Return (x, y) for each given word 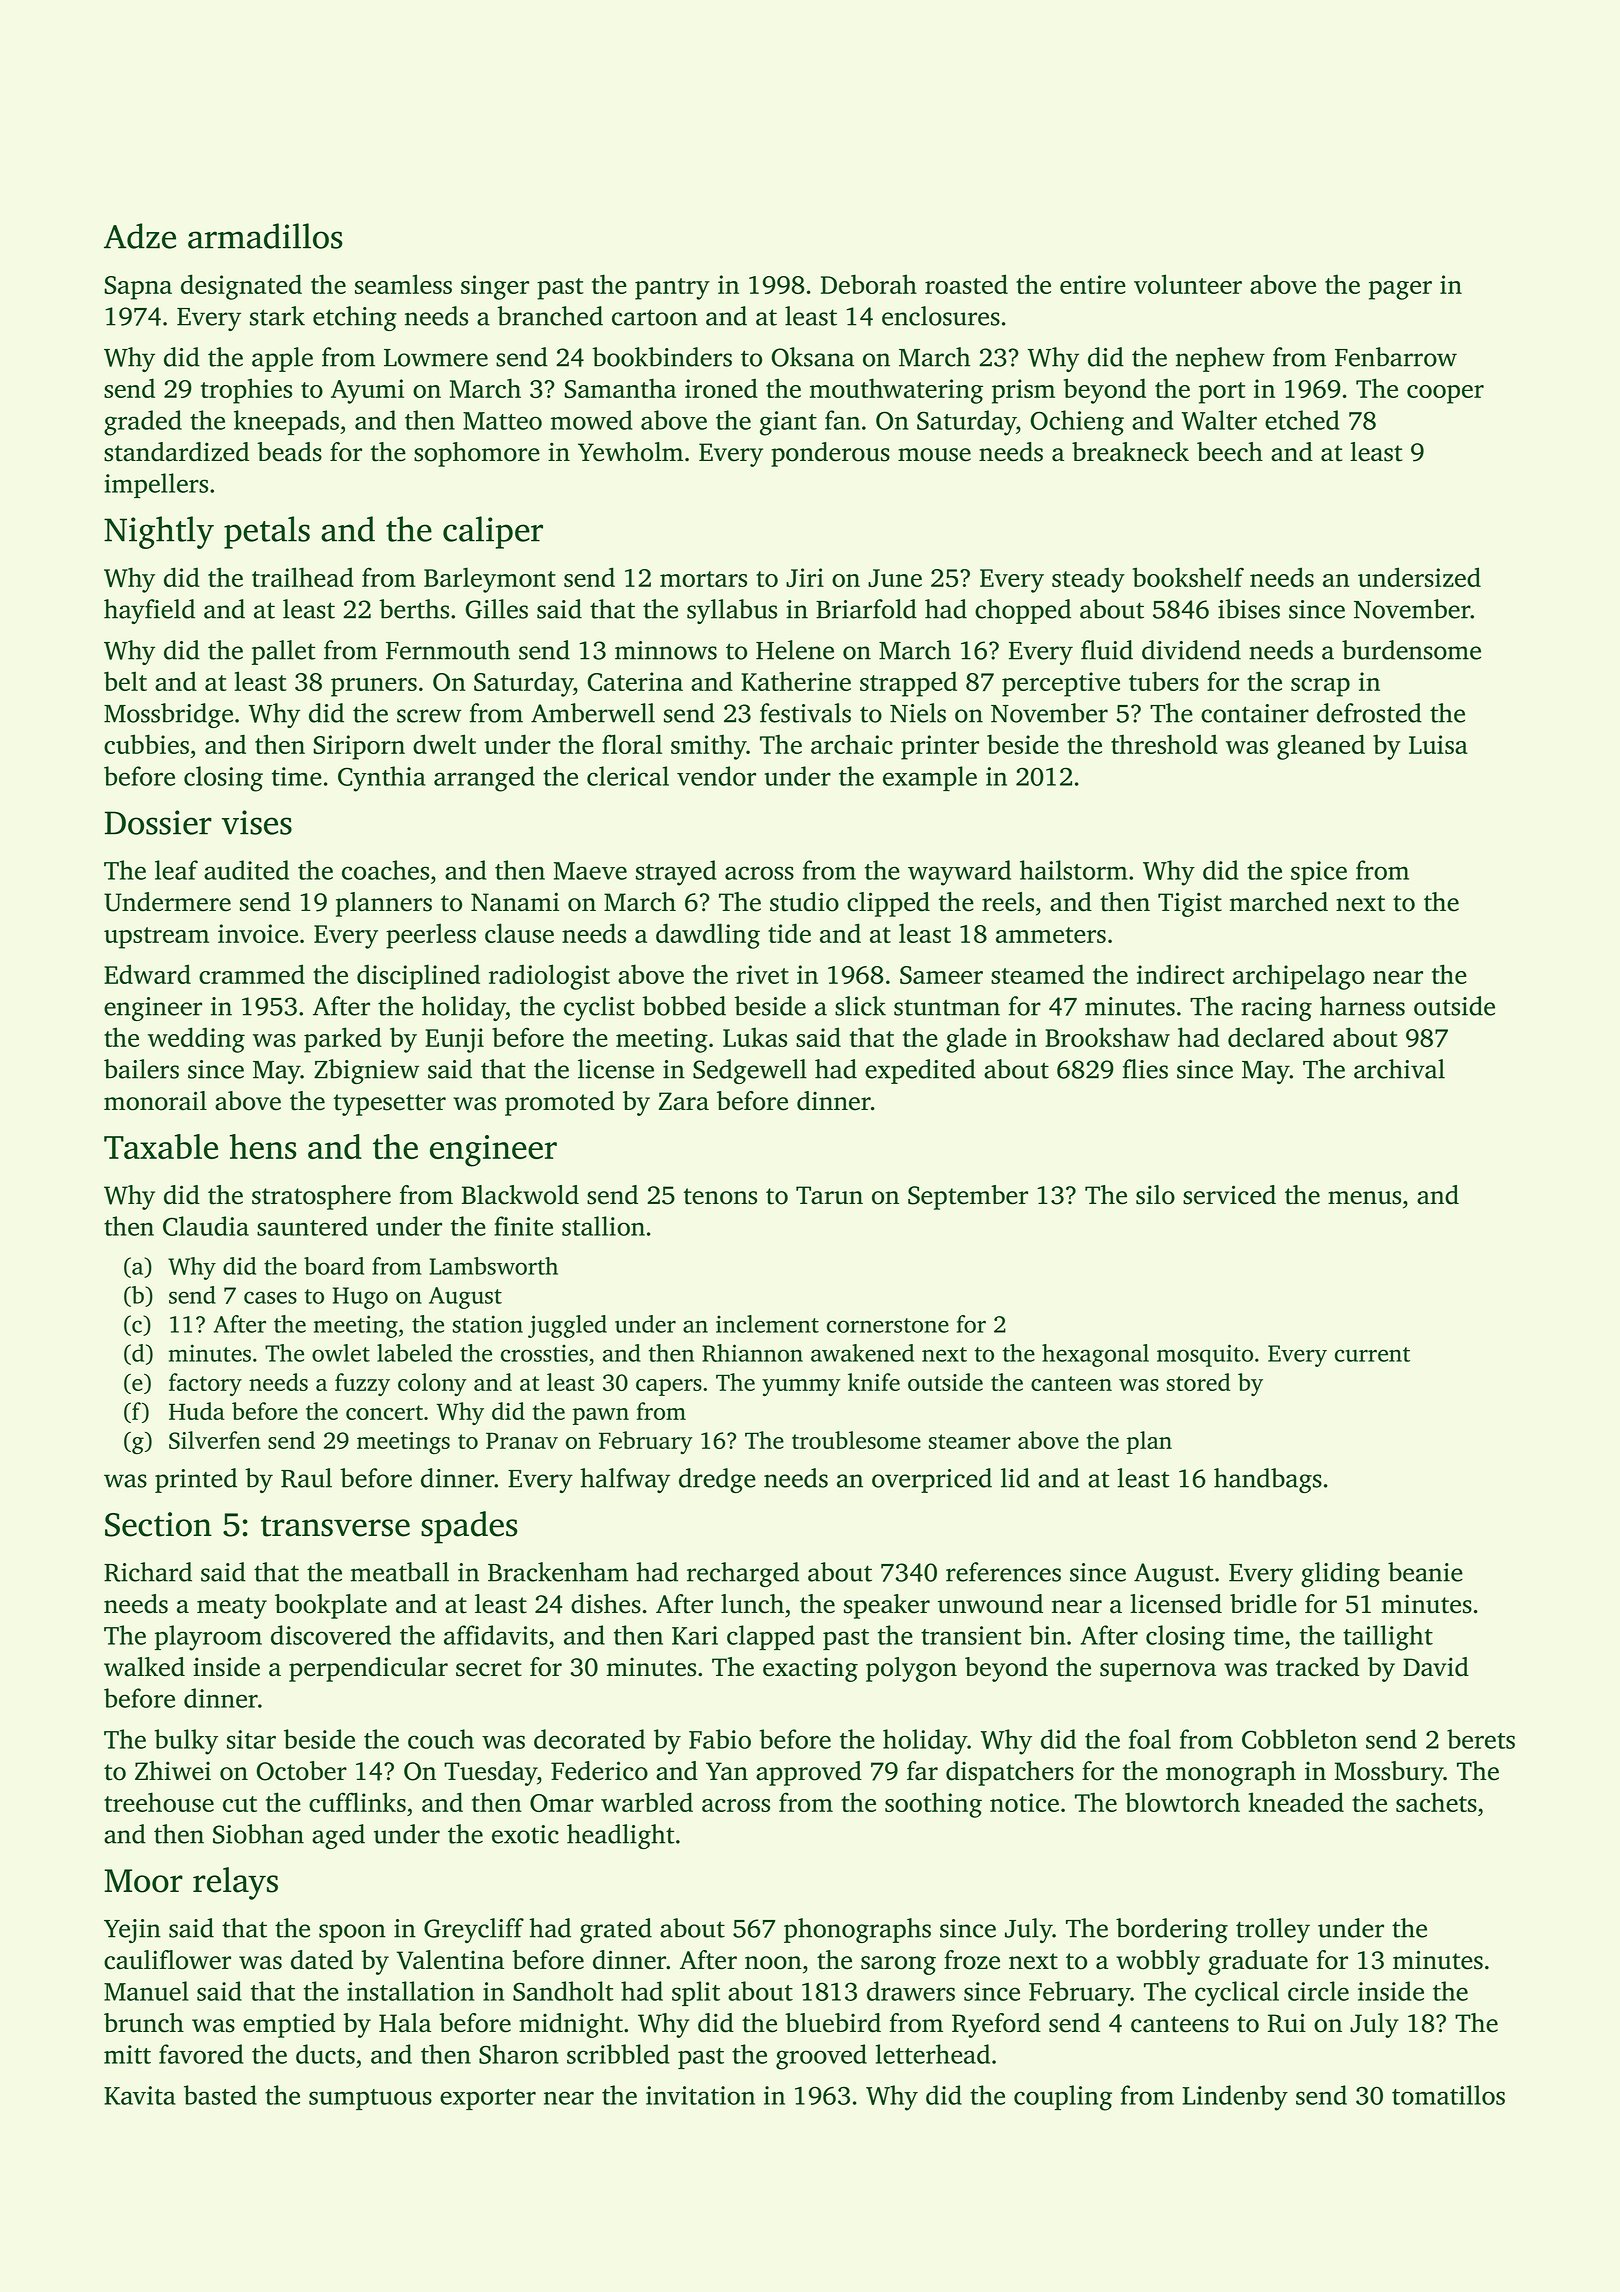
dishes (606, 1604)
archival (1399, 1069)
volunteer (1188, 284)
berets (1481, 1739)
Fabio (720, 1739)
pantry (672, 289)
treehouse (159, 1802)
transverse (335, 1526)
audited (246, 870)
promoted (560, 1103)
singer (495, 287)
